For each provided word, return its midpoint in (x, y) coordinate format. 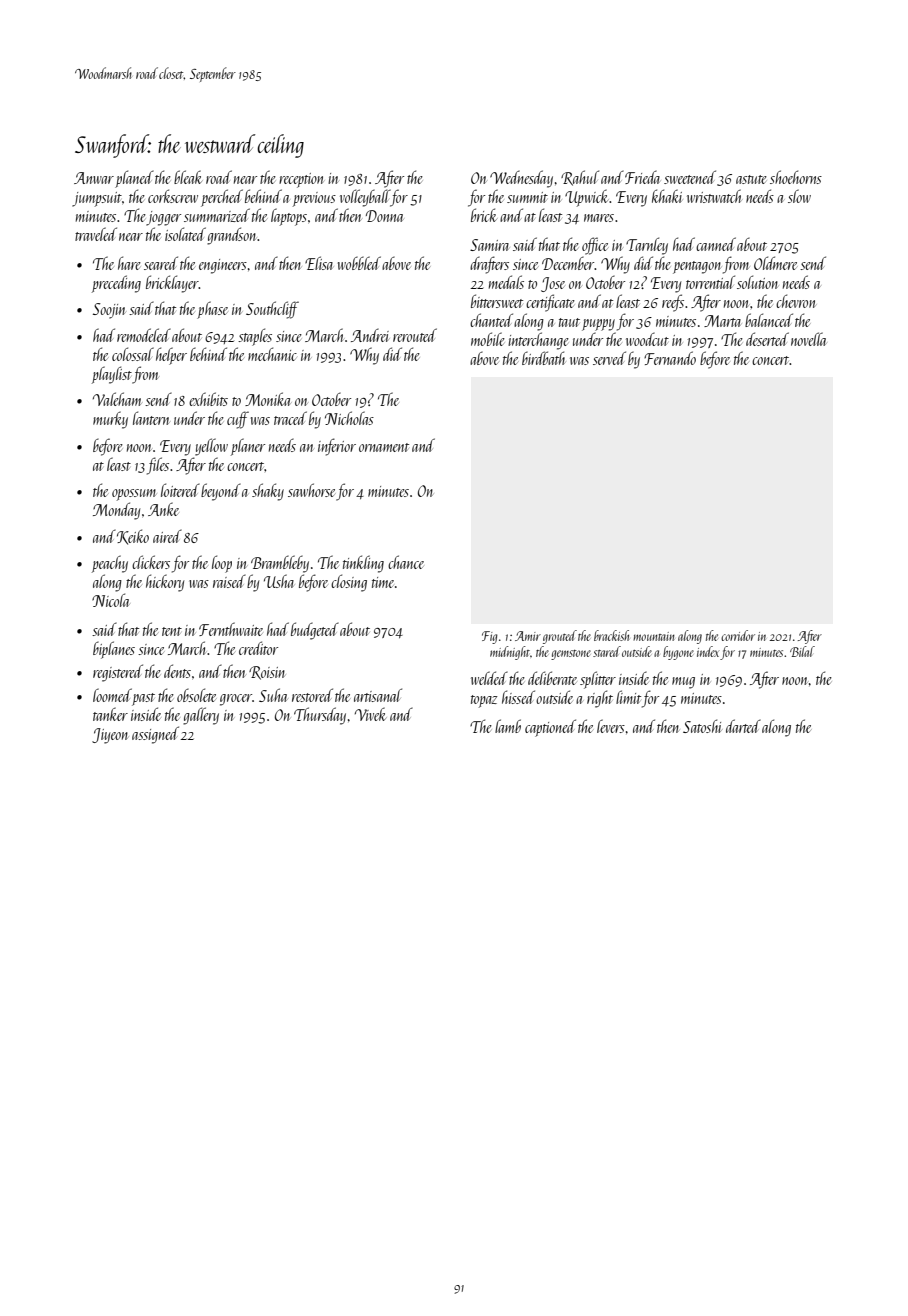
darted (743, 726)
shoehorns (796, 177)
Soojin (109, 311)
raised (229, 581)
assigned (155, 735)
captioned (550, 728)
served (609, 358)
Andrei (370, 335)
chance (406, 562)
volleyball (365, 198)
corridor (738, 635)
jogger (163, 218)
